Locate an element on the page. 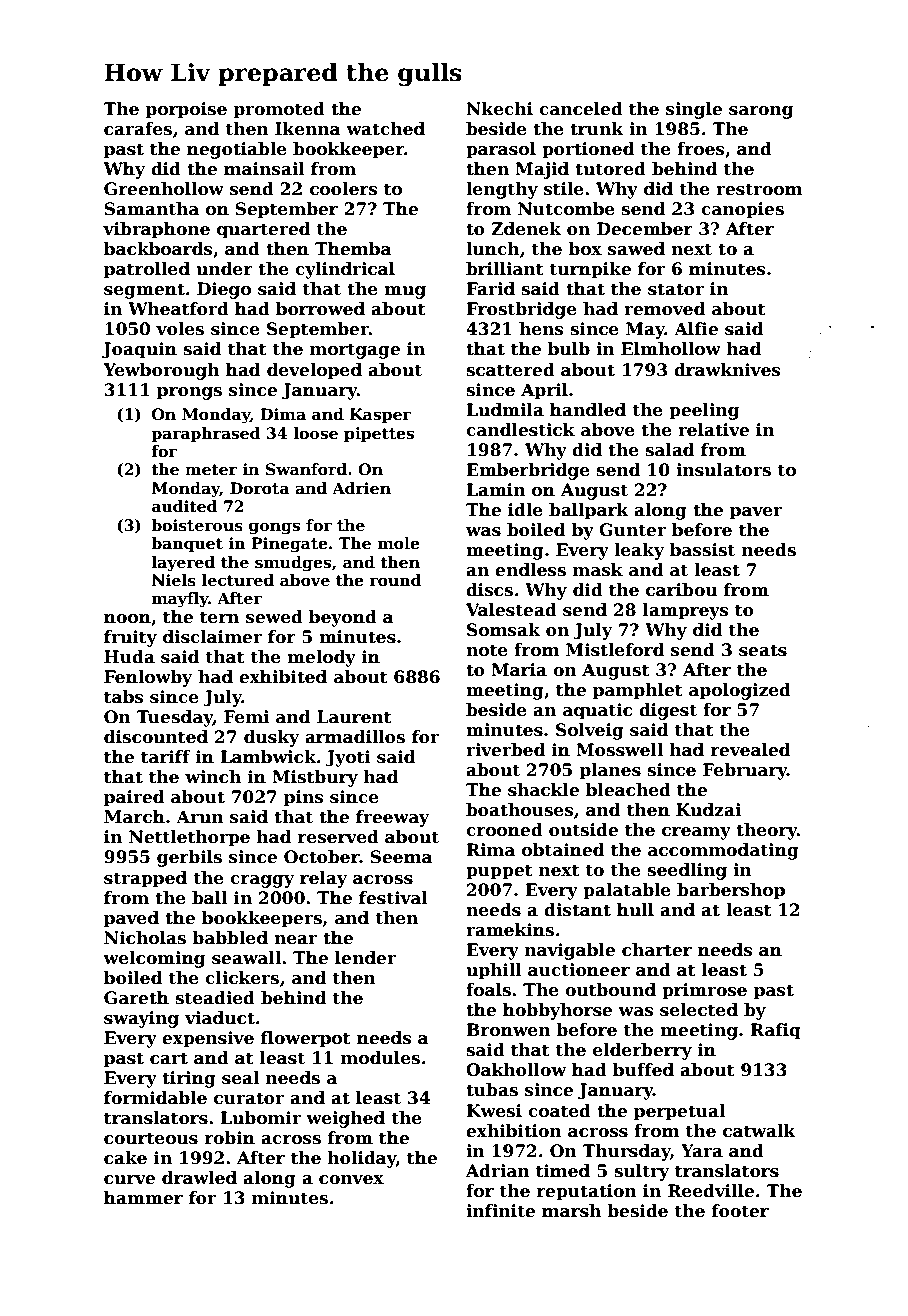 The width and height of the image is (908, 1316). convex is located at coordinates (351, 1180).
